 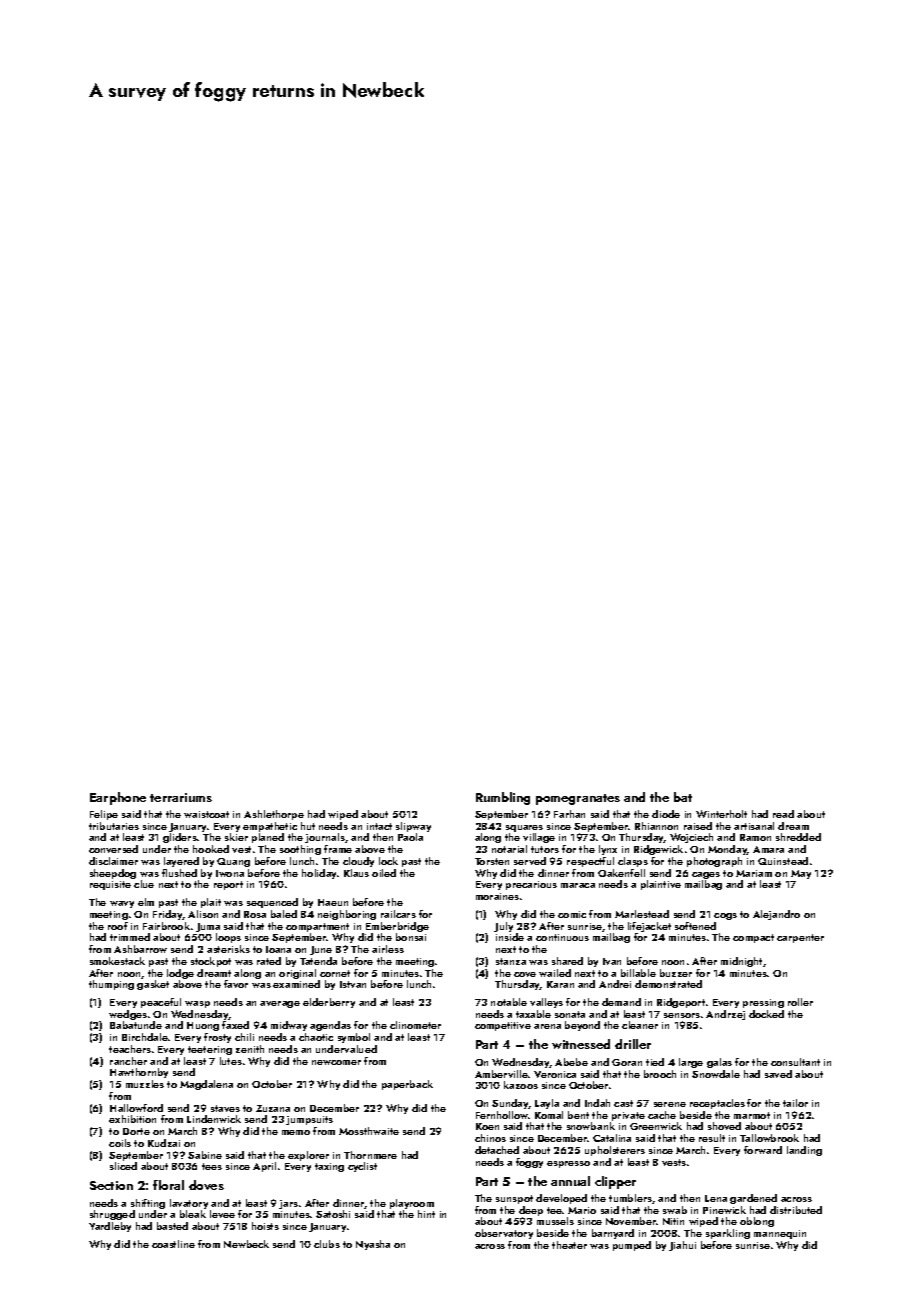 What do you see at coordinates (407, 1085) in the screenshot?
I see `paperback` at bounding box center [407, 1085].
